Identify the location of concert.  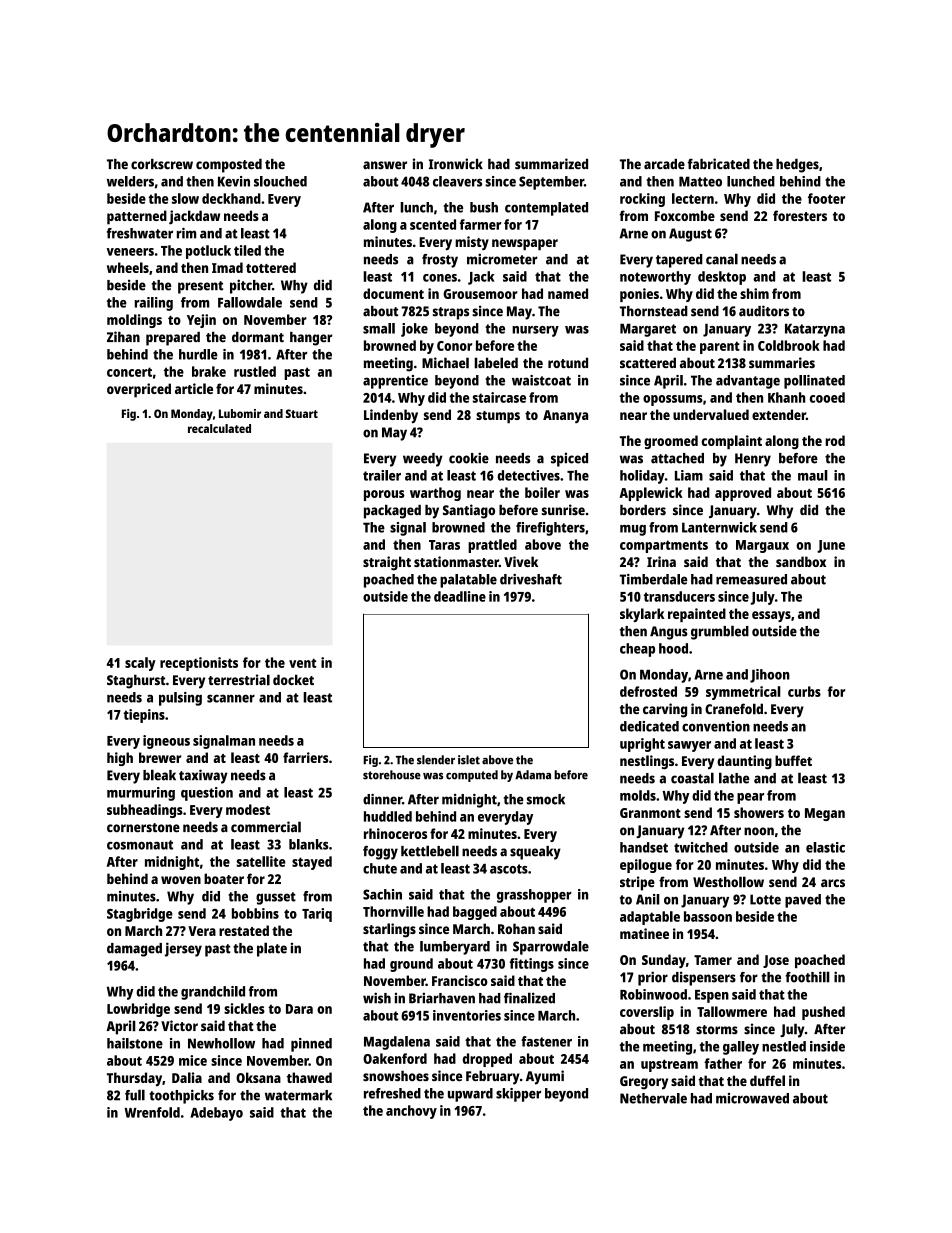
(129, 372).
